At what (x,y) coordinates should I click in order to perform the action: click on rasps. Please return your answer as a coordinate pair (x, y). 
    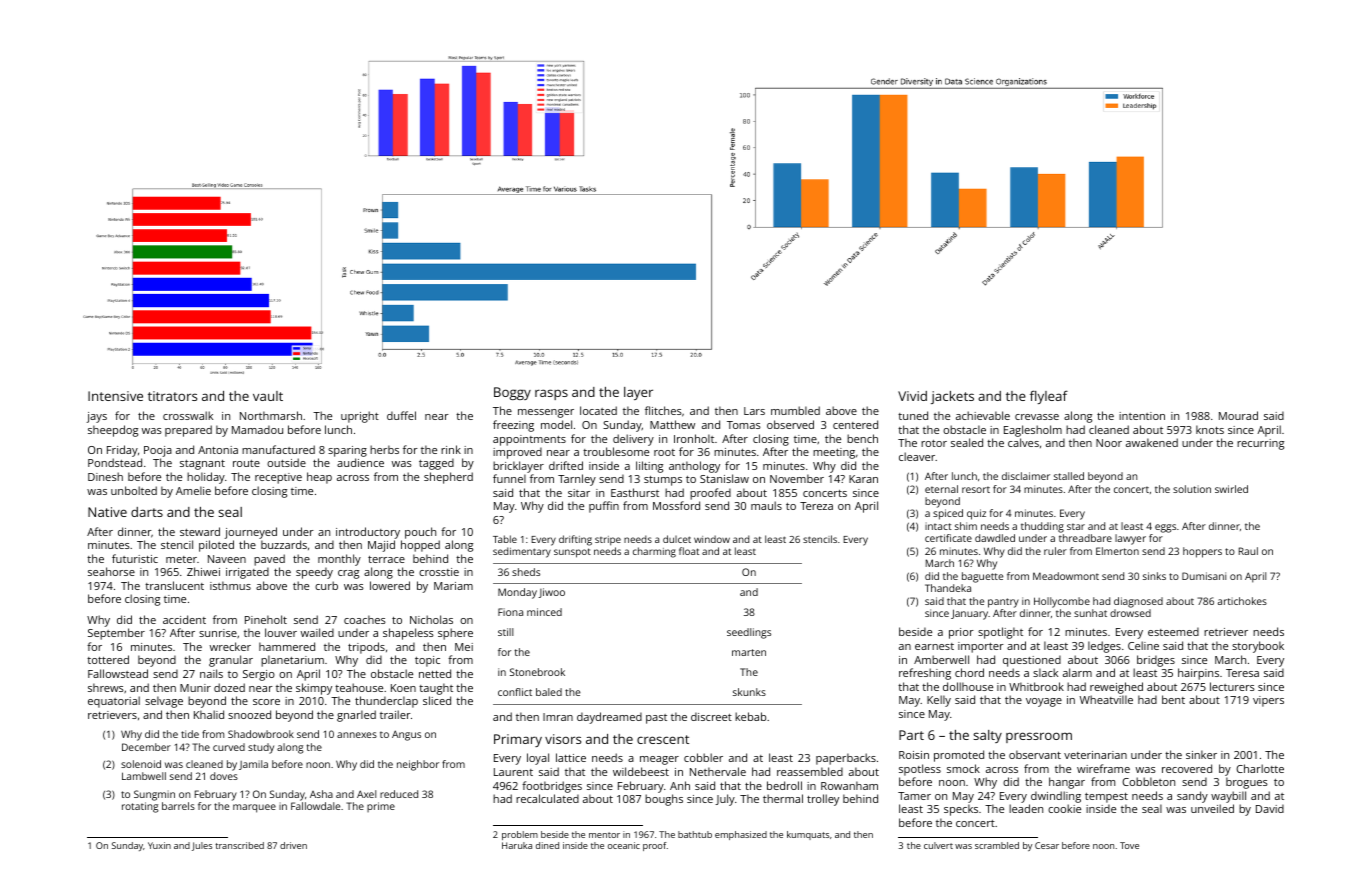
    Looking at the image, I should click on (551, 394).
